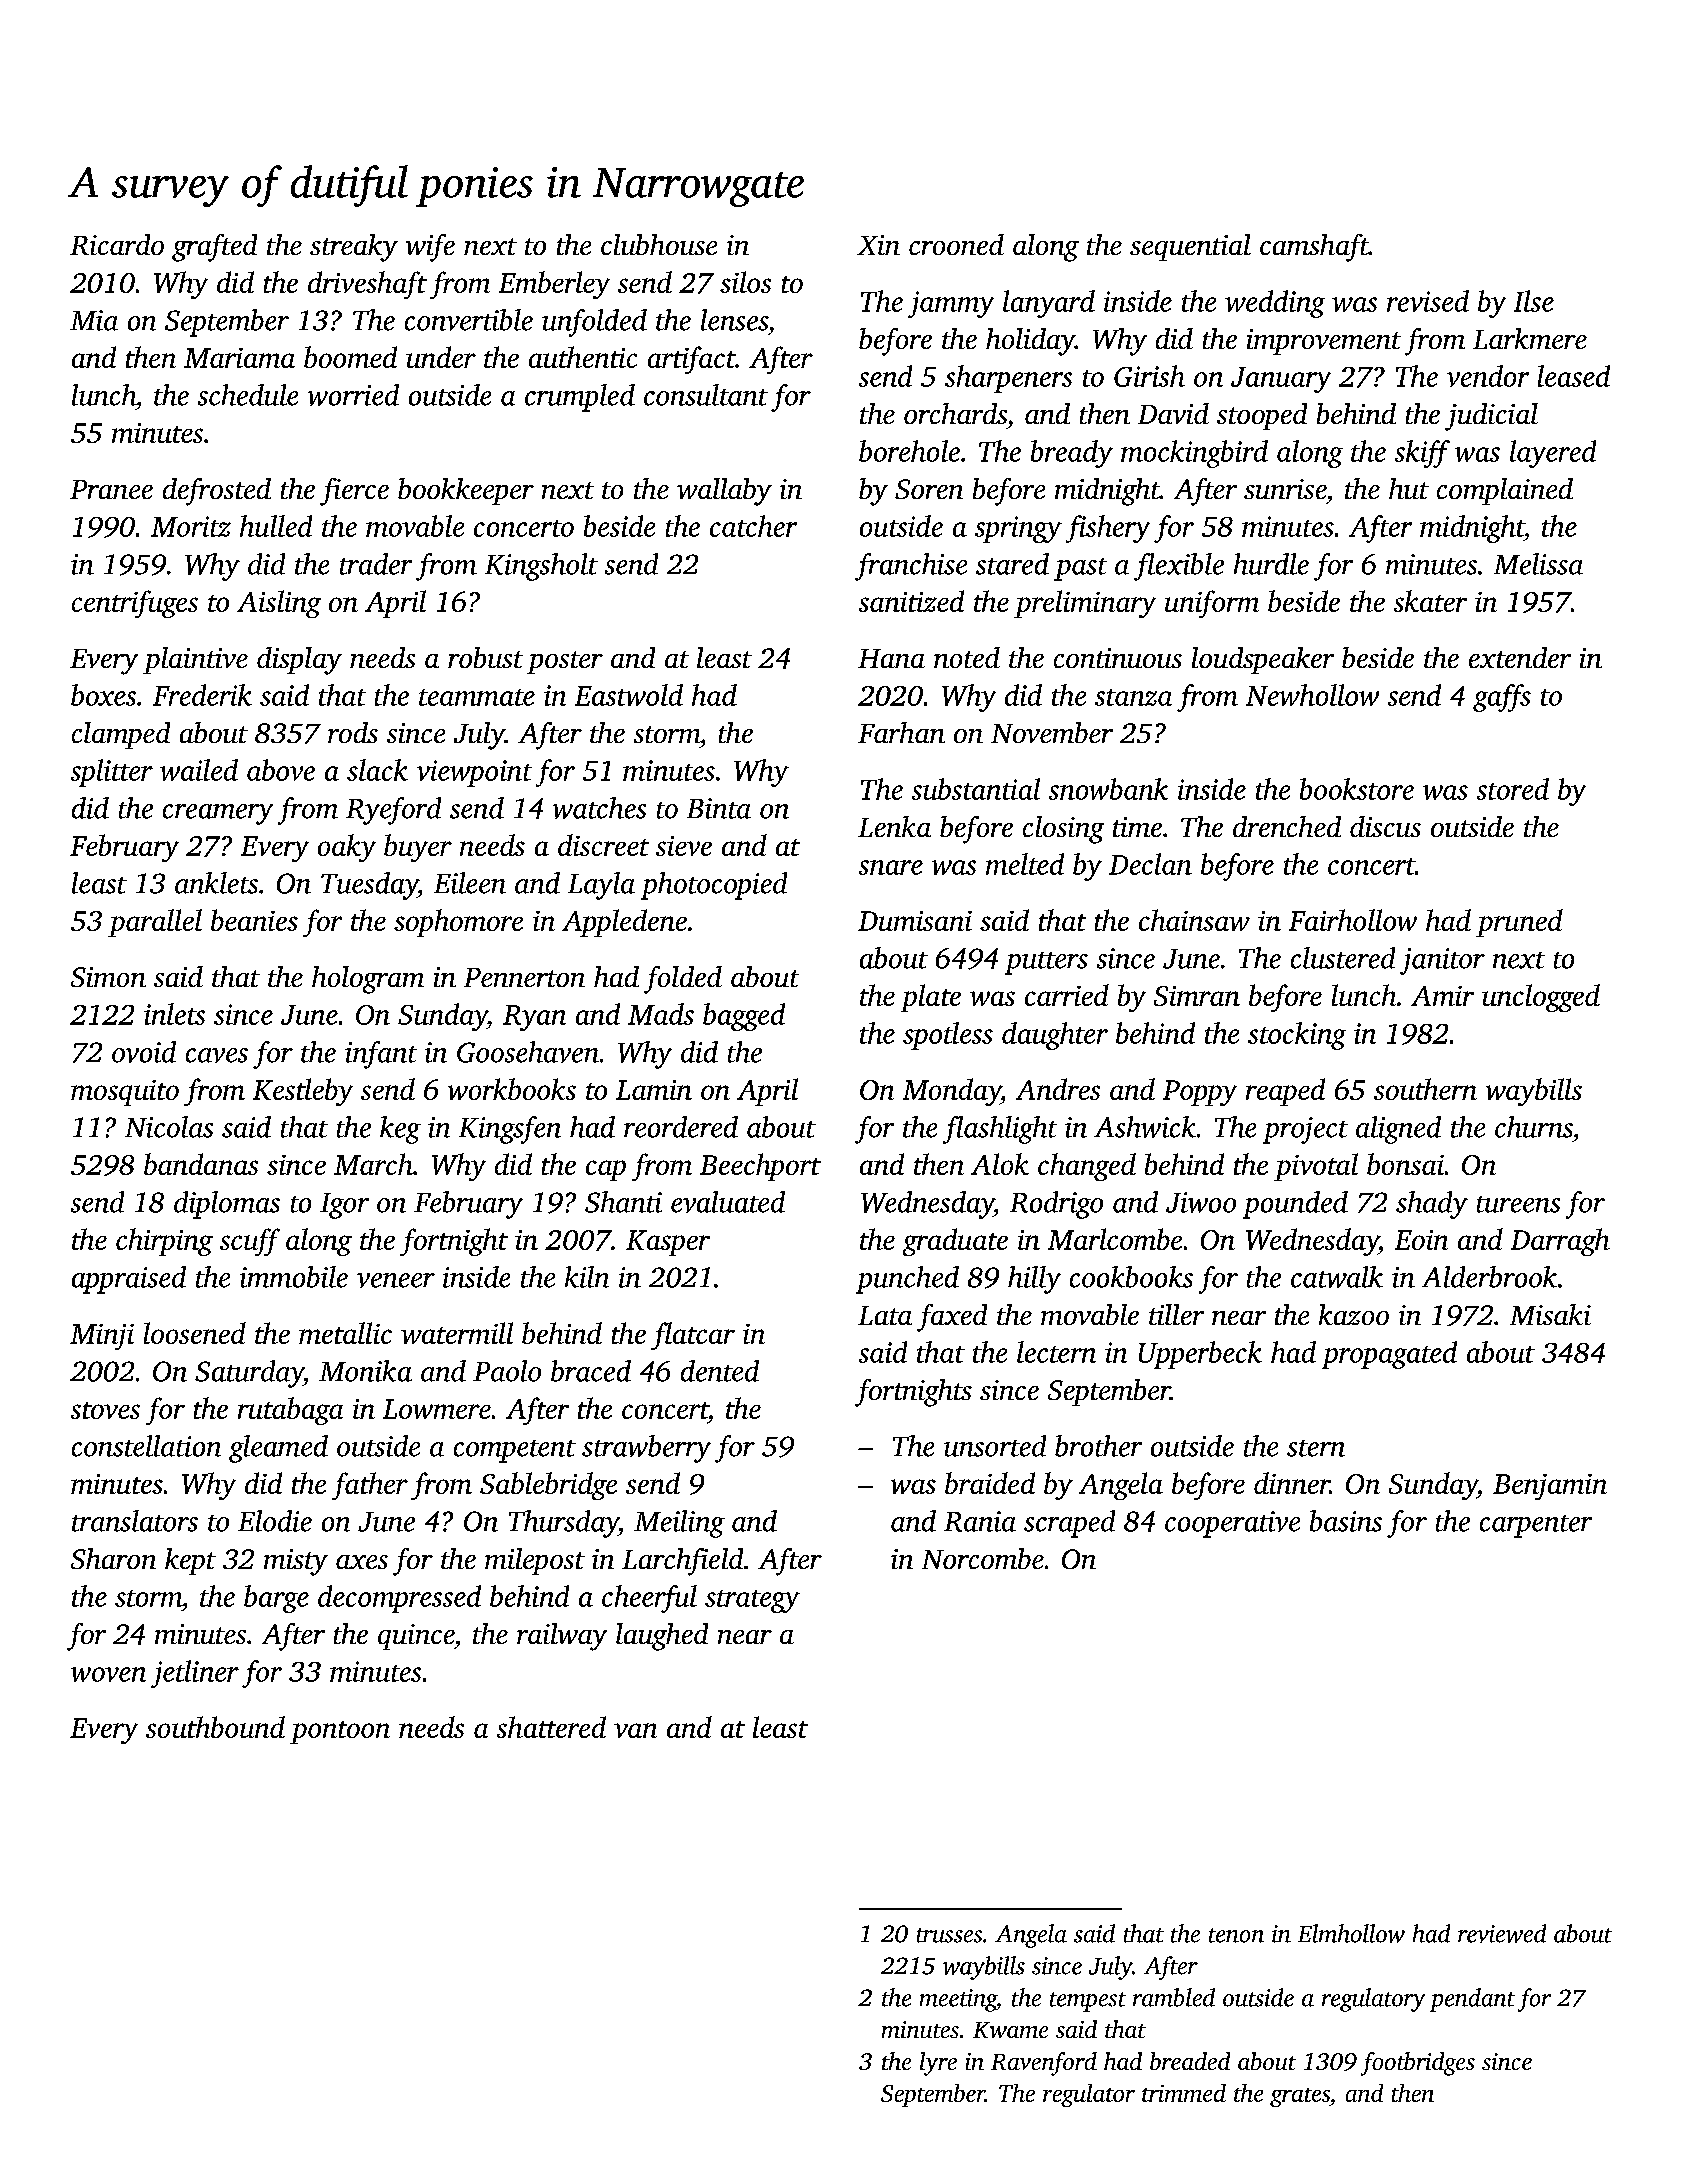  What do you see at coordinates (938, 2064) in the screenshot?
I see `lyre` at bounding box center [938, 2064].
